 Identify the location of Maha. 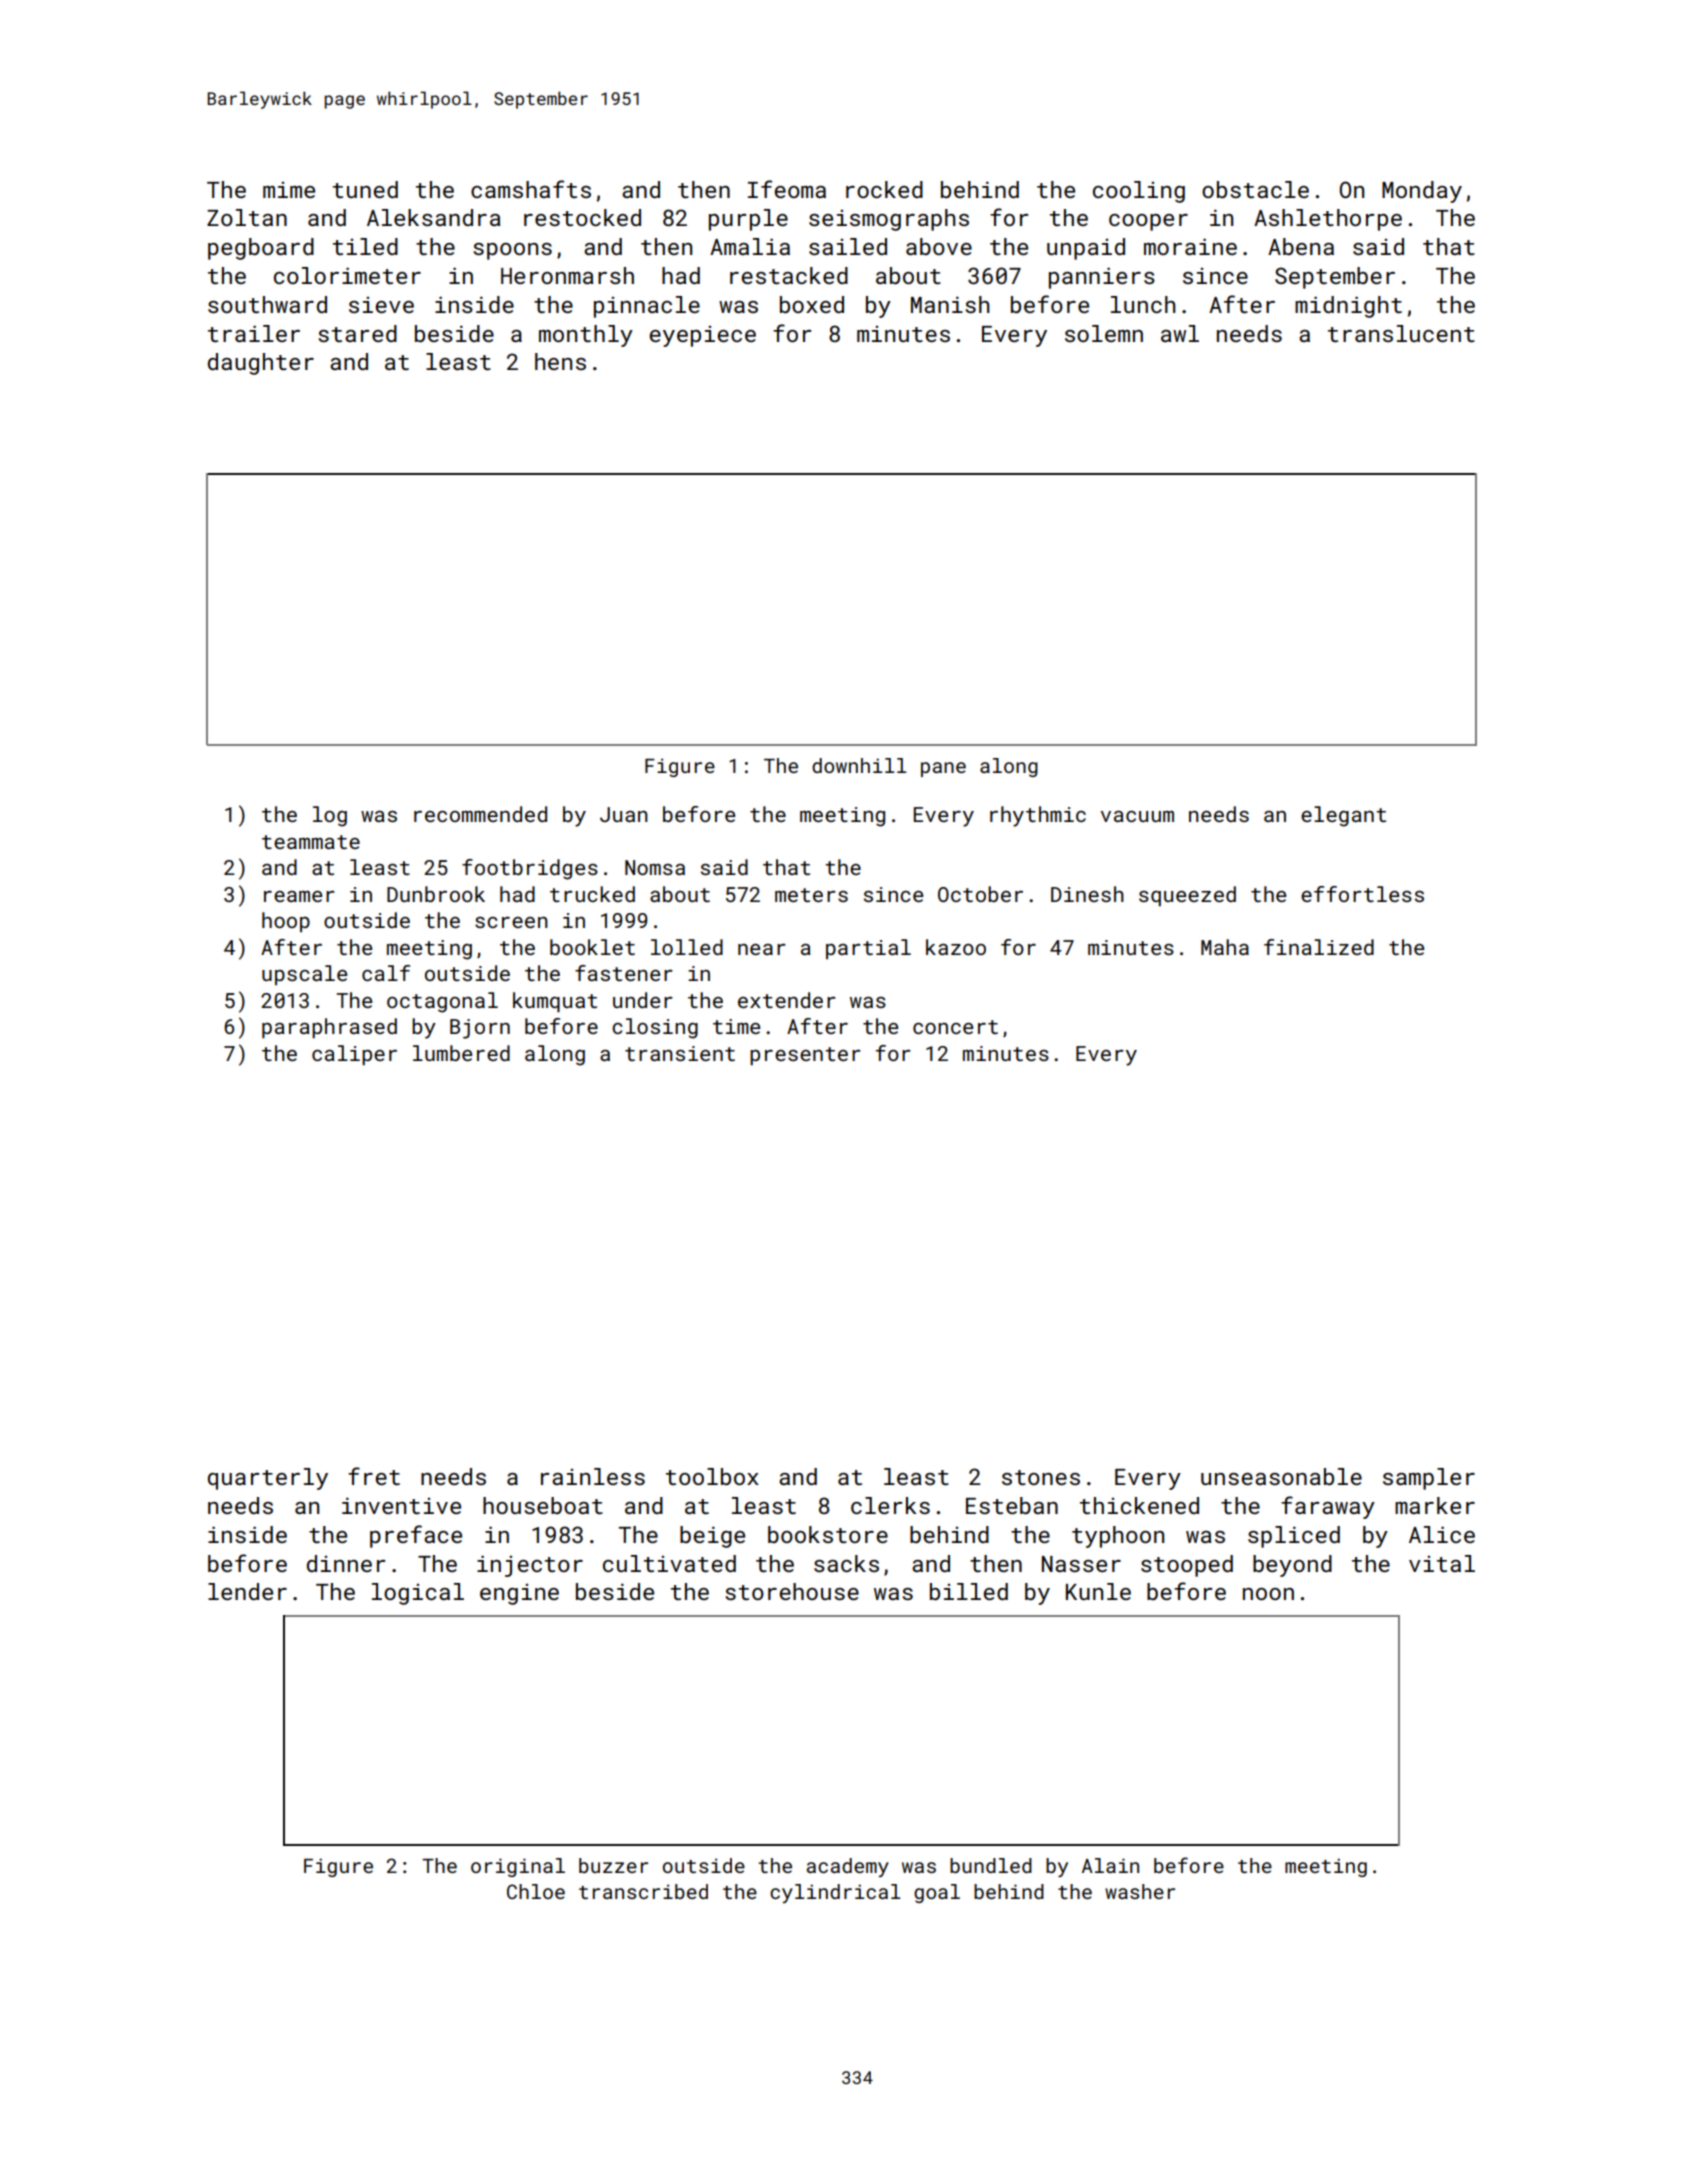
(1225, 947).
